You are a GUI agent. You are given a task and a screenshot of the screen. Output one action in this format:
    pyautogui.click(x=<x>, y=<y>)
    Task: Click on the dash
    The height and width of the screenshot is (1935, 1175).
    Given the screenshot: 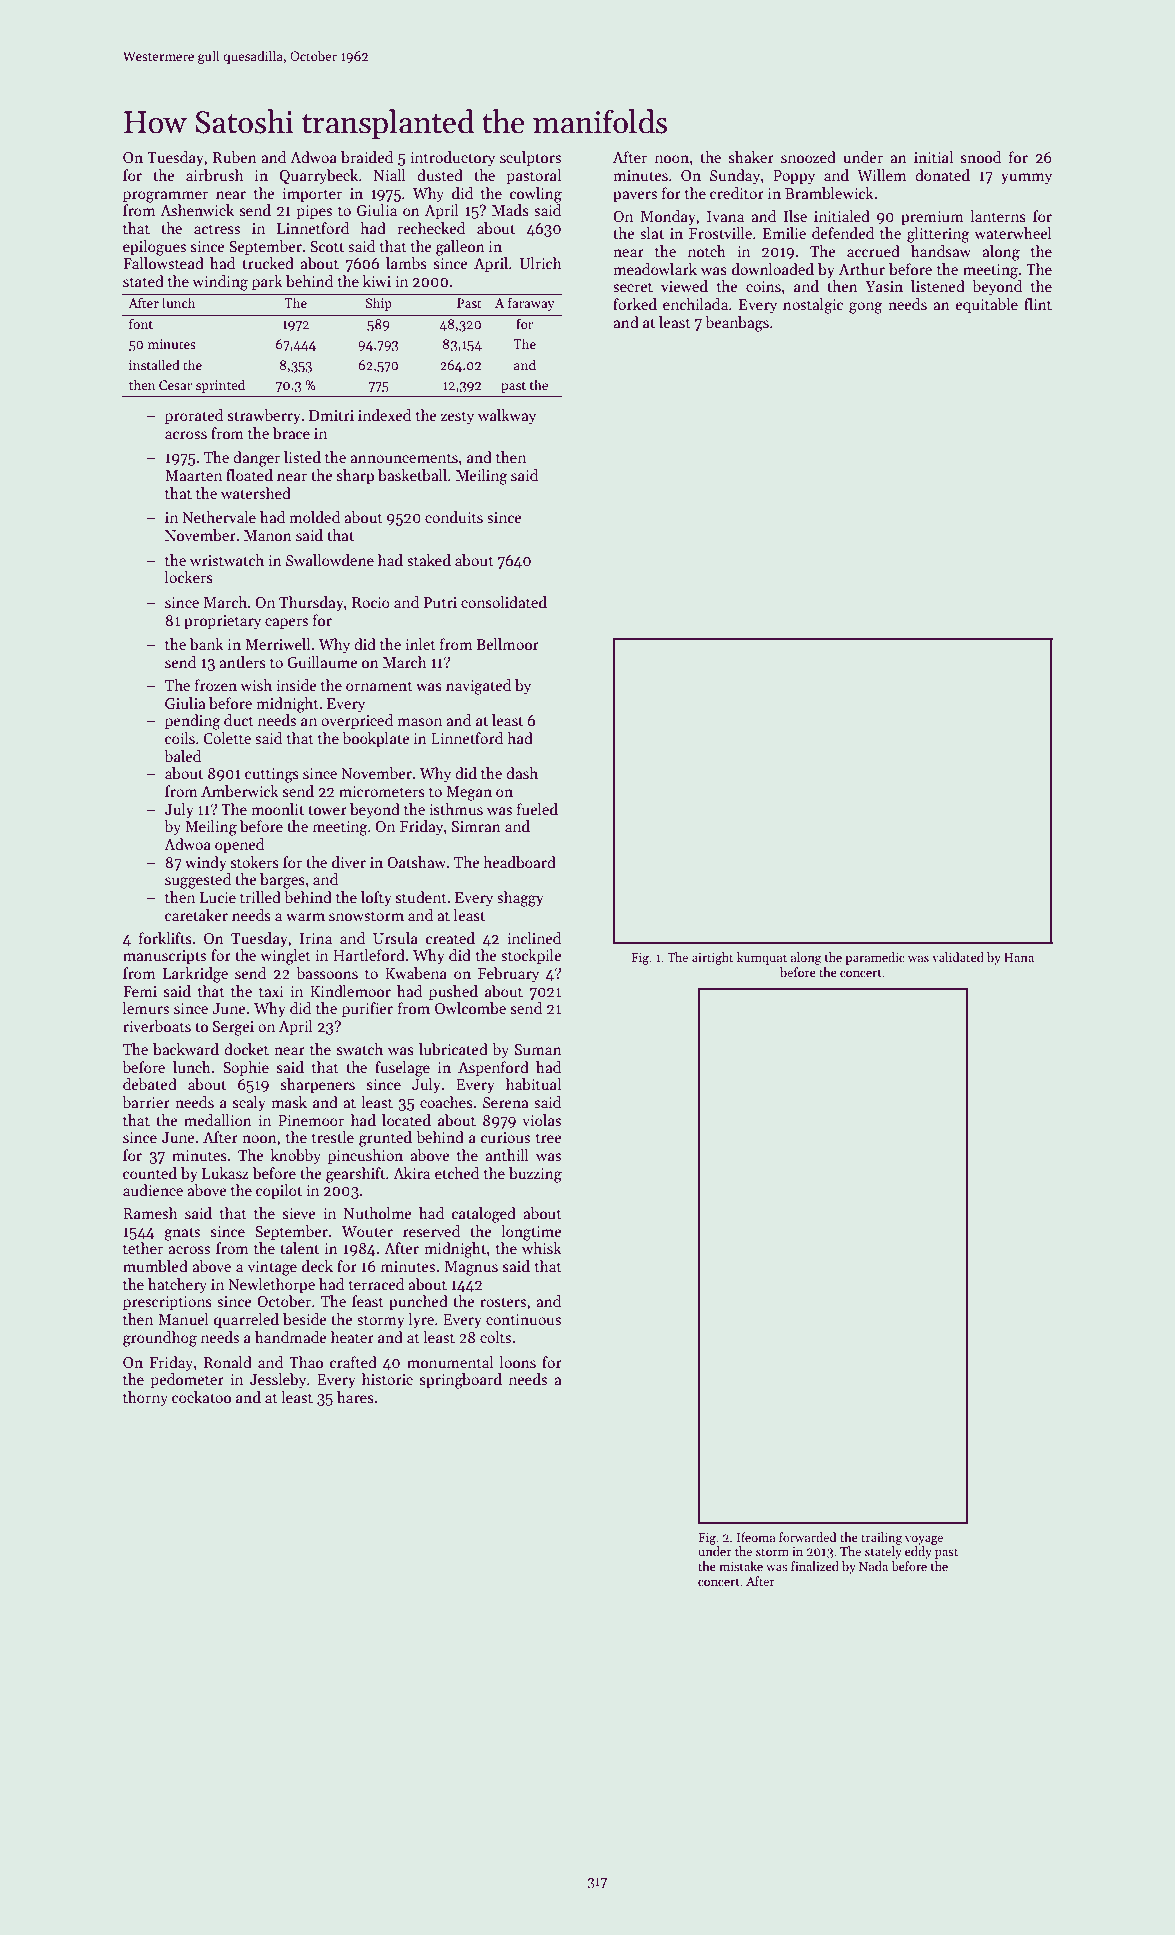 What is the action you would take?
    pyautogui.click(x=522, y=773)
